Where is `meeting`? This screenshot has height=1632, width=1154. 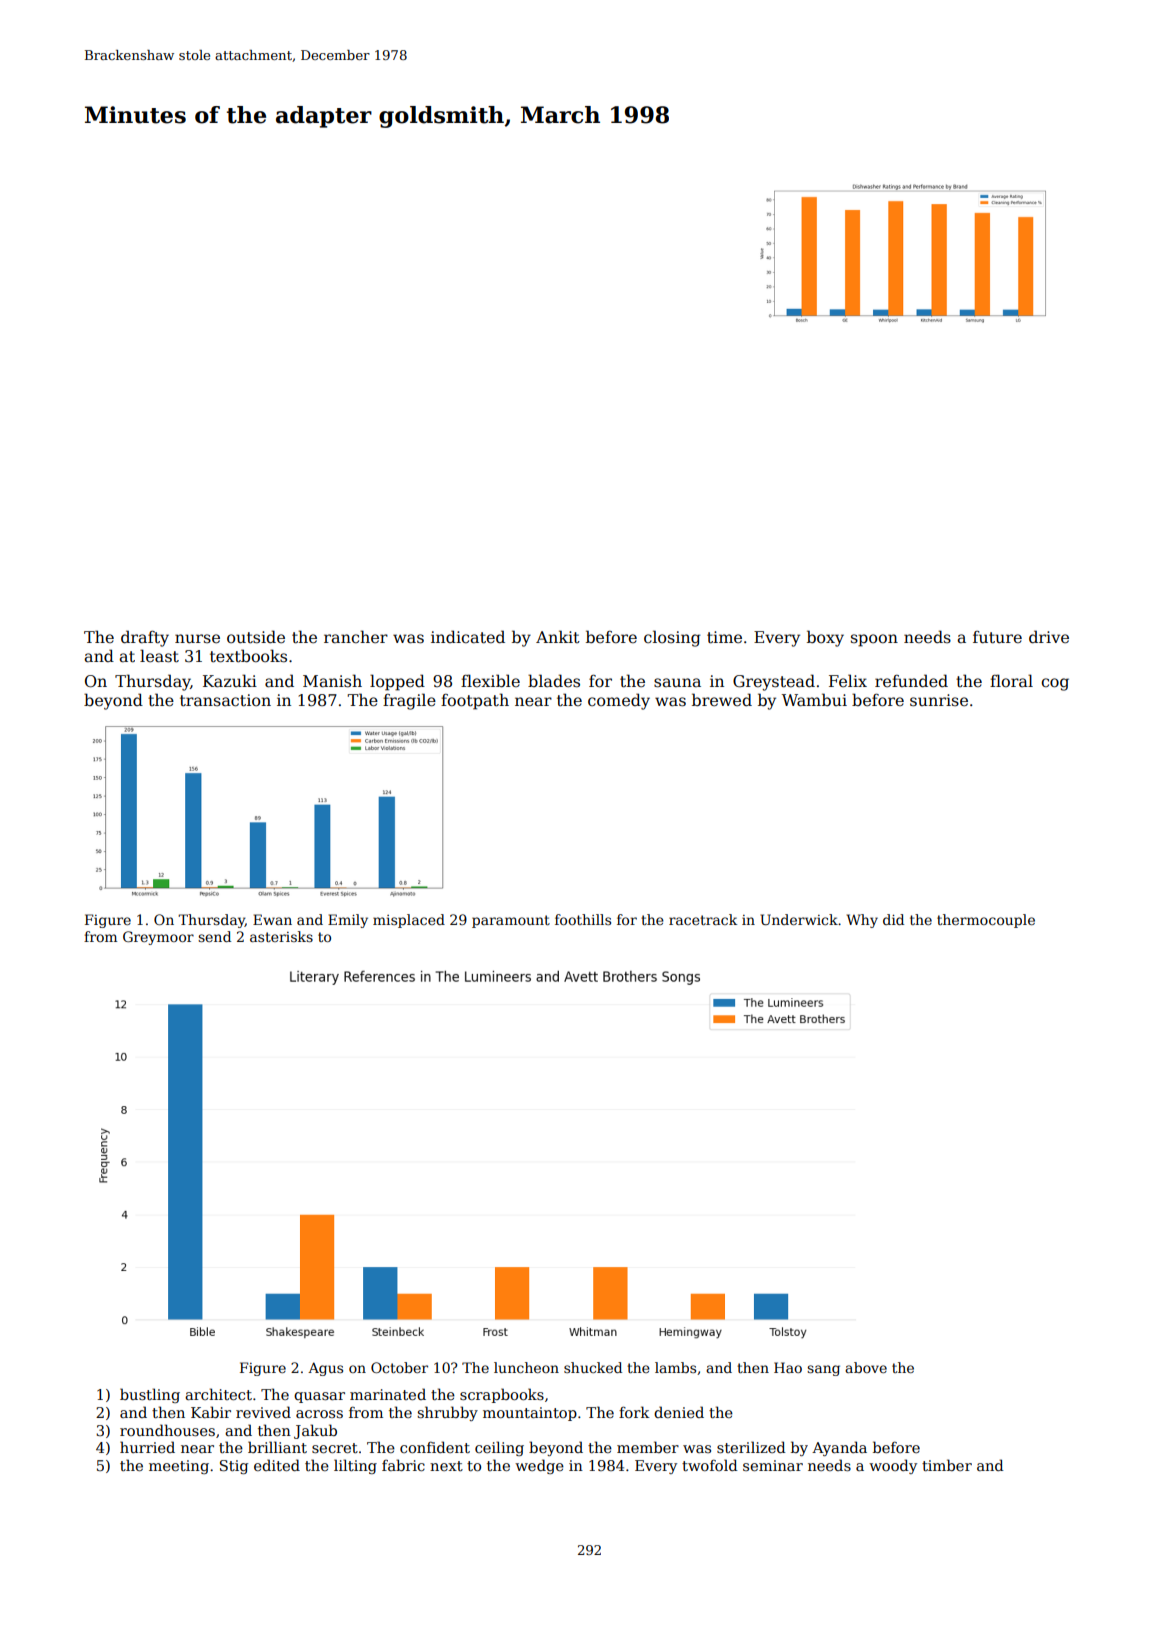
meeting is located at coordinates (179, 1467).
